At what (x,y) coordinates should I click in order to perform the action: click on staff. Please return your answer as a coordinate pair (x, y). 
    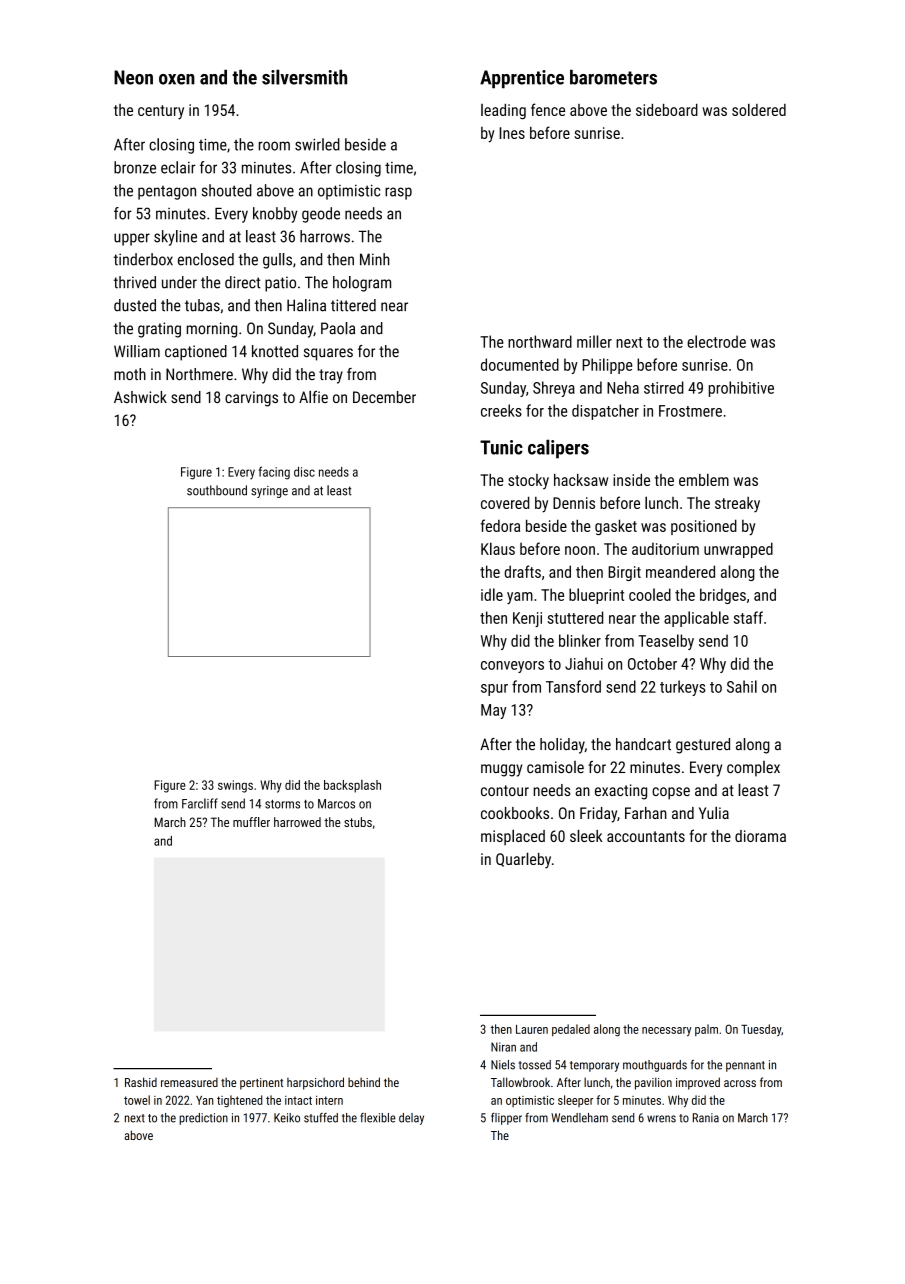
    Looking at the image, I should click on (748, 617).
